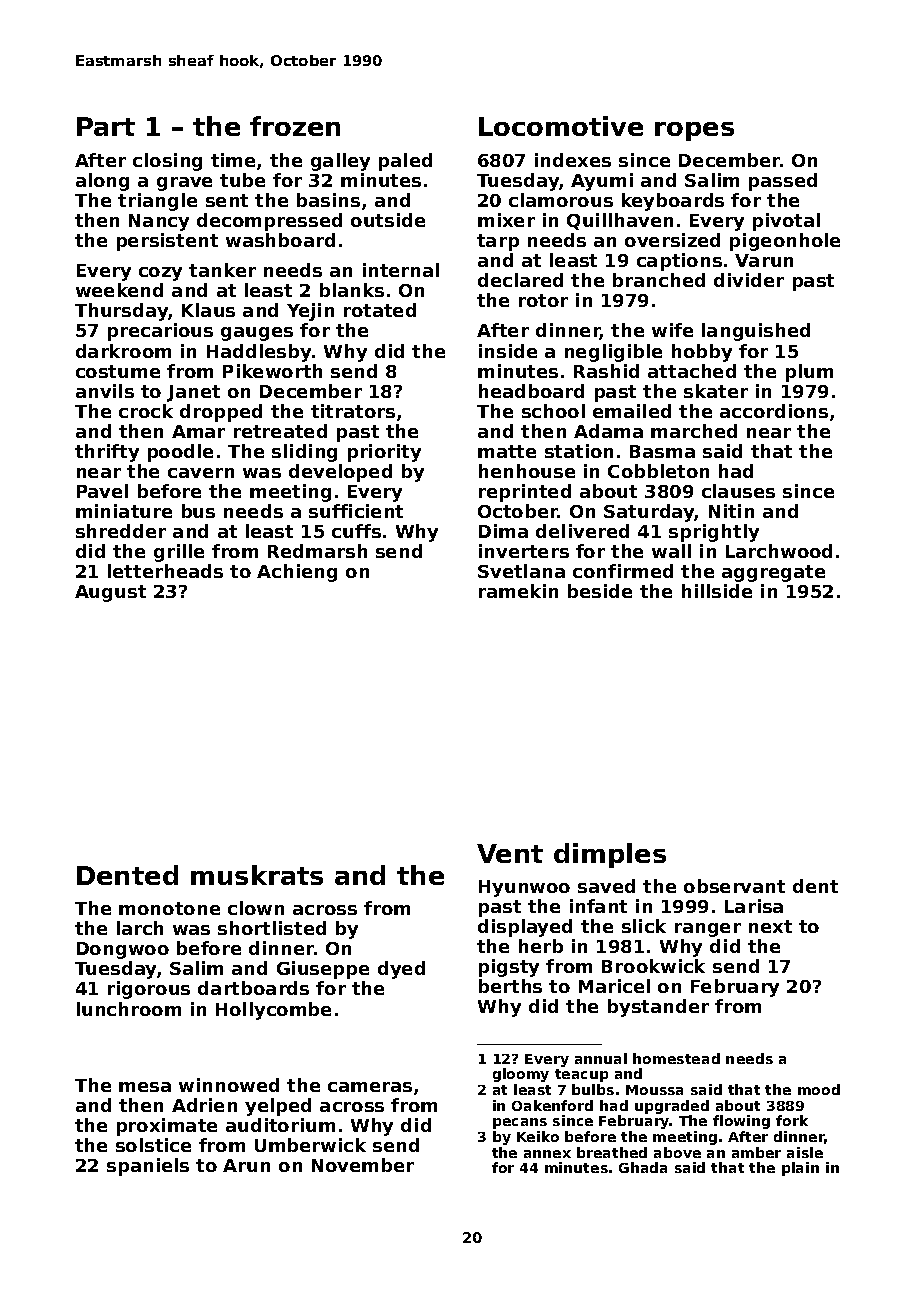 Image resolution: width=924 pixels, height=1314 pixels. Describe the element at coordinates (785, 242) in the document. I see `pigeonhole` at that location.
